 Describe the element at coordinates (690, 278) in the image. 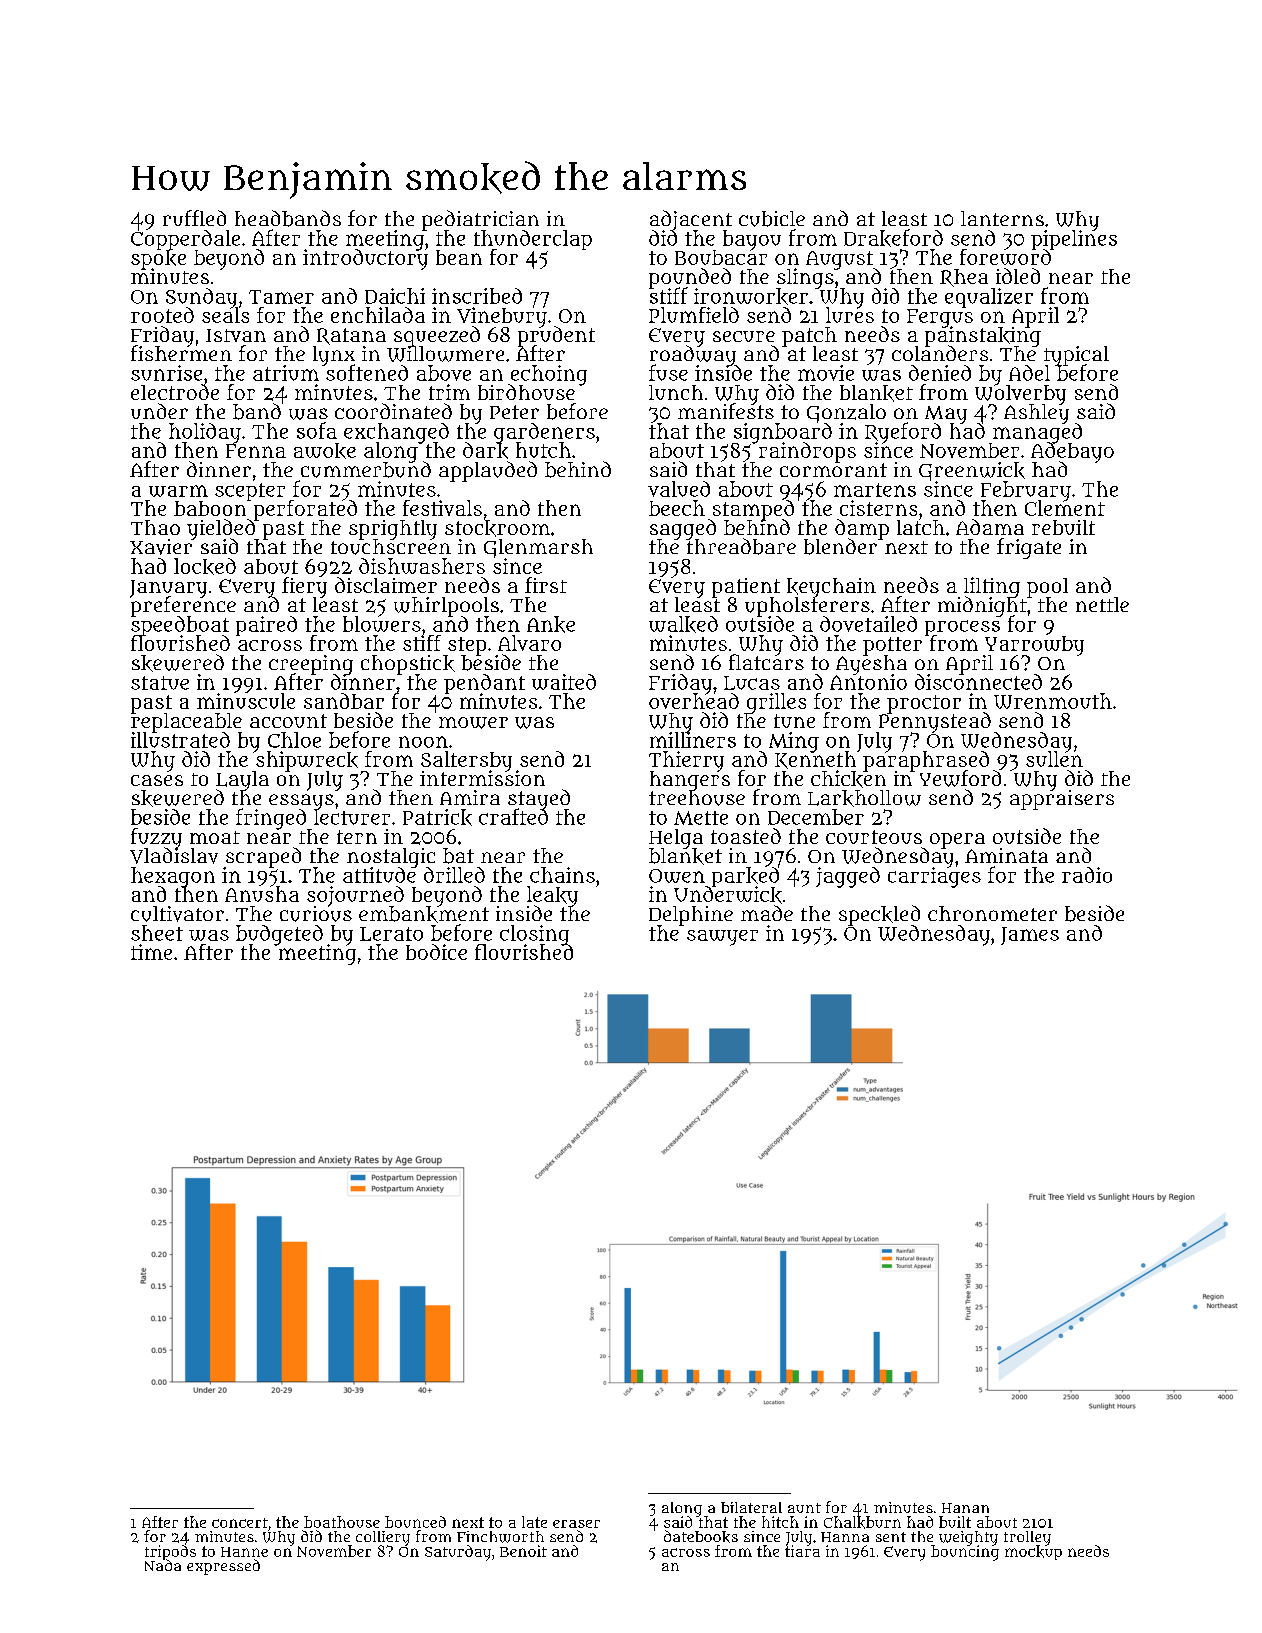

I see `pounded` at that location.
